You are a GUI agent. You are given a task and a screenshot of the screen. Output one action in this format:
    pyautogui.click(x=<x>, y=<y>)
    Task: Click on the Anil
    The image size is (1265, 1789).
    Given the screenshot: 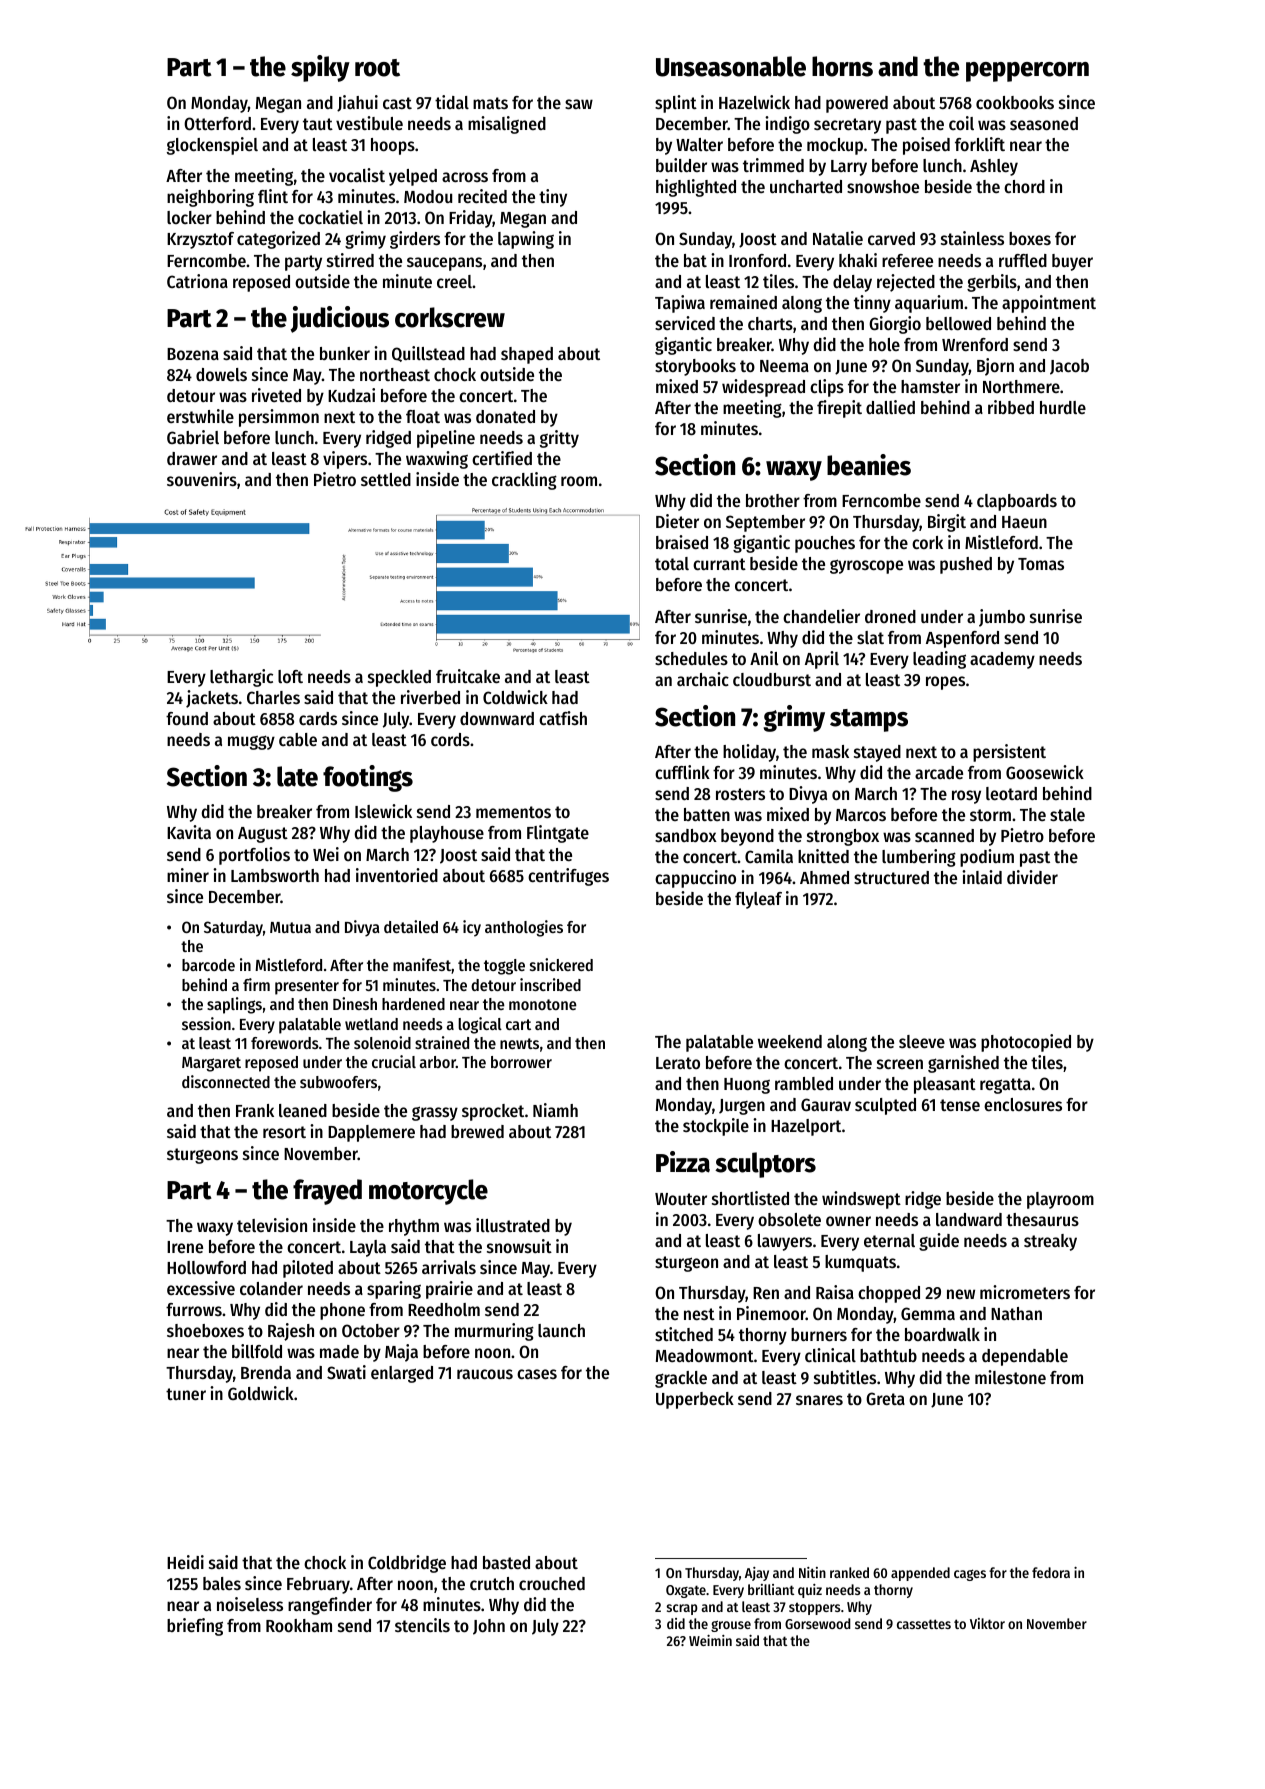 What is the action you would take?
    pyautogui.click(x=764, y=658)
